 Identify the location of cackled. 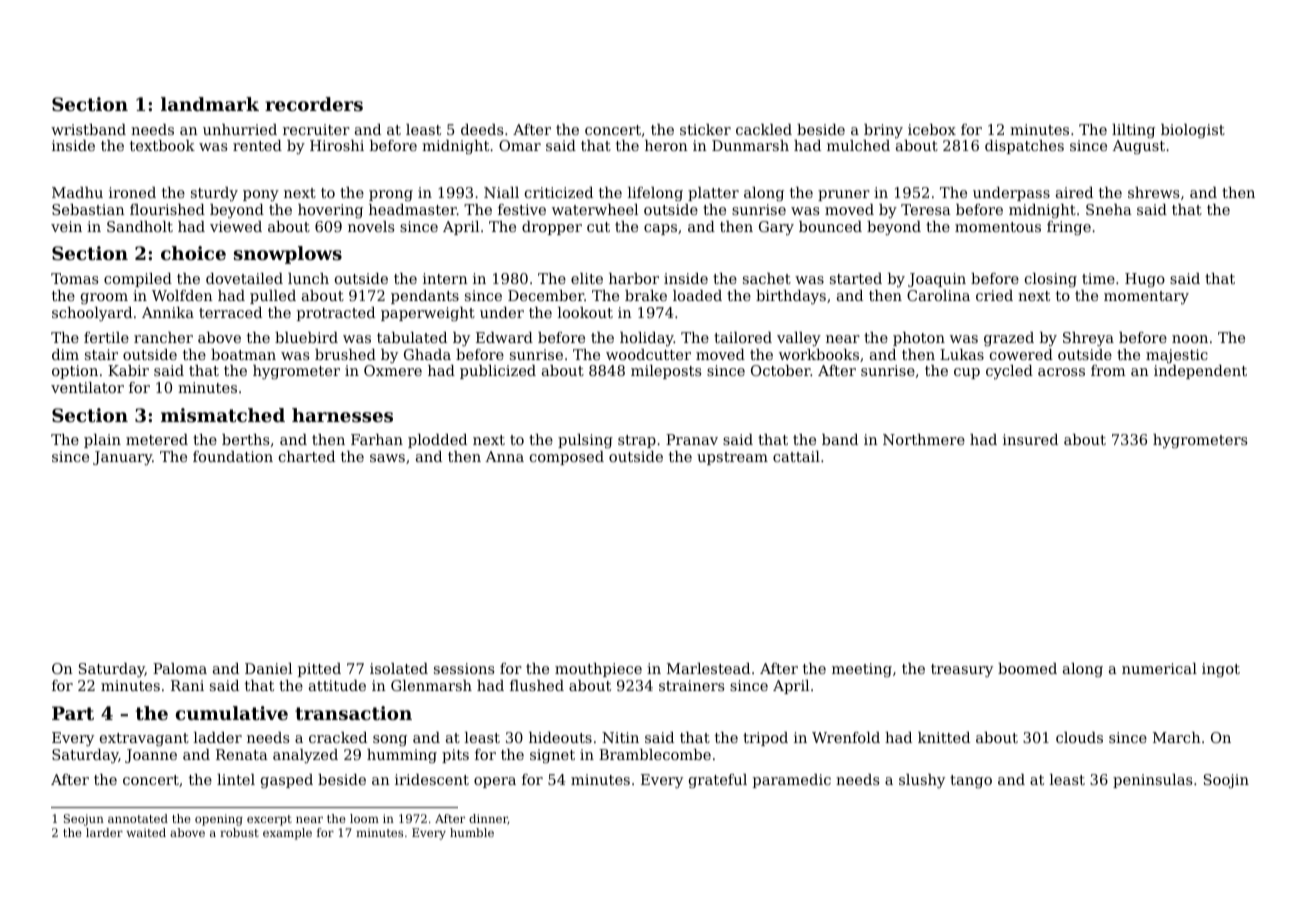
(764, 129).
